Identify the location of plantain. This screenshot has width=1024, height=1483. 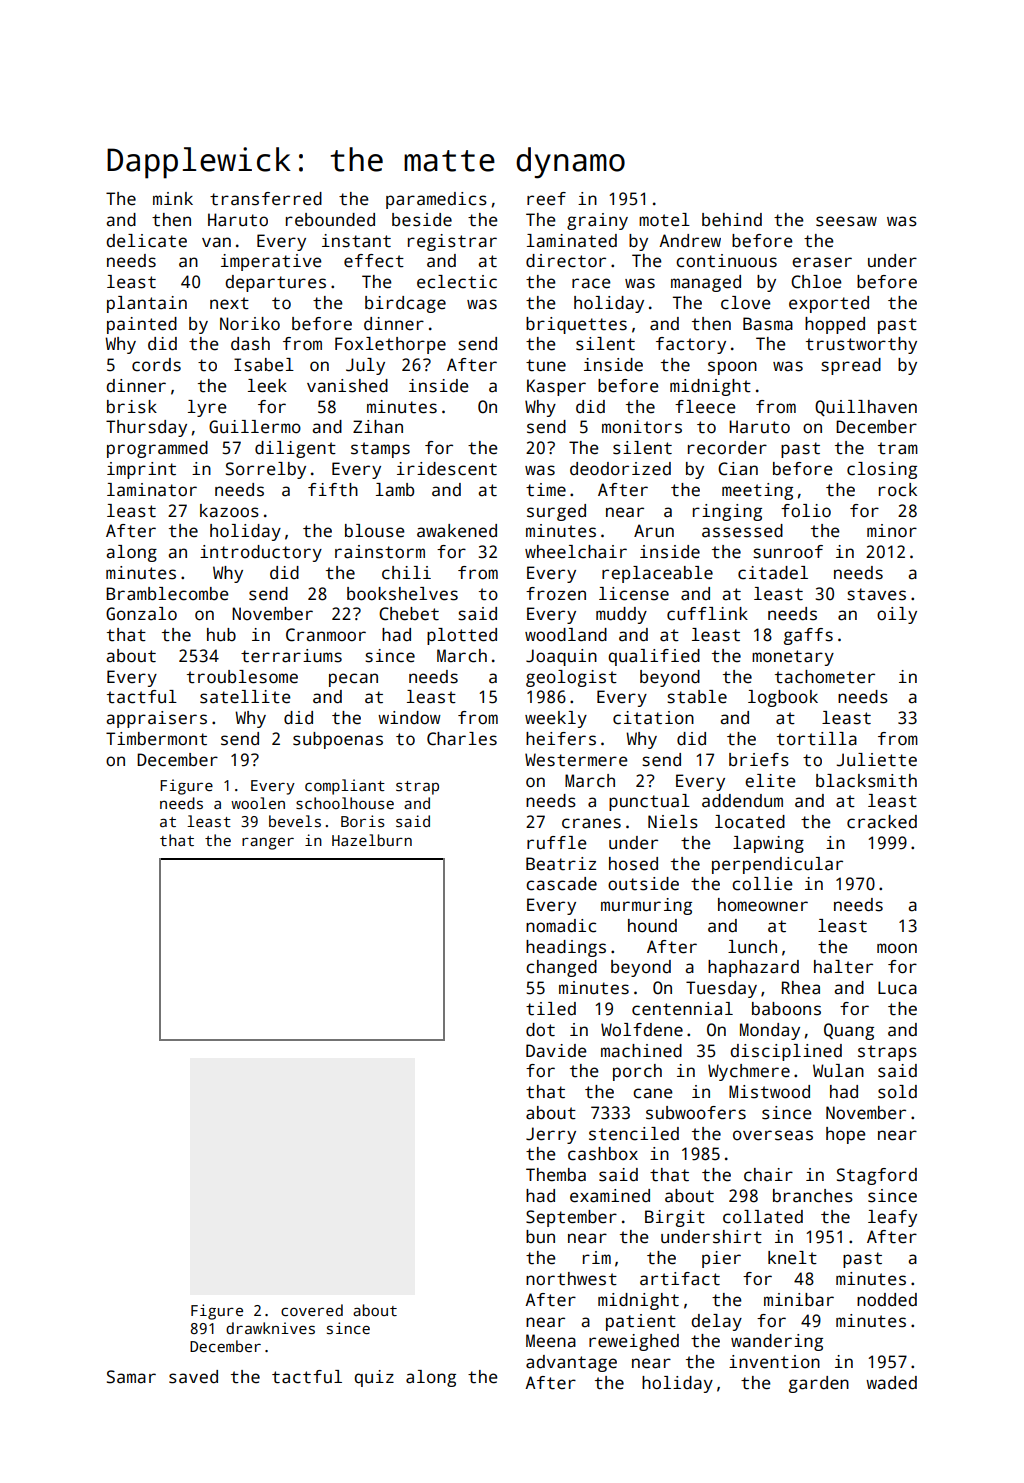
(147, 304).
